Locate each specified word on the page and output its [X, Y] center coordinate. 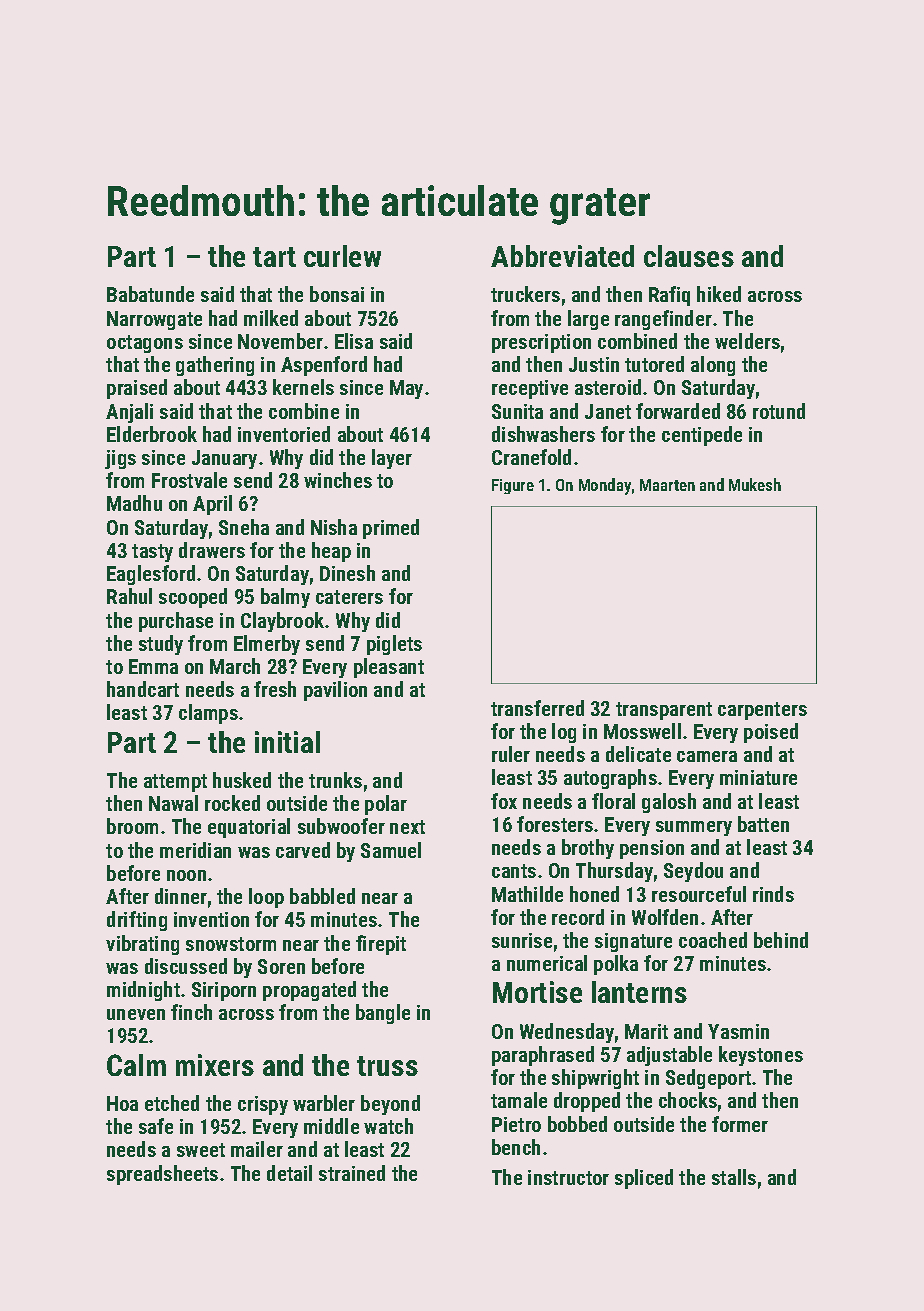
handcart [143, 689]
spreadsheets [162, 1175]
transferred [537, 708]
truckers [525, 294]
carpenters [762, 711]
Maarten [667, 485]
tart [274, 257]
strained [352, 1173]
